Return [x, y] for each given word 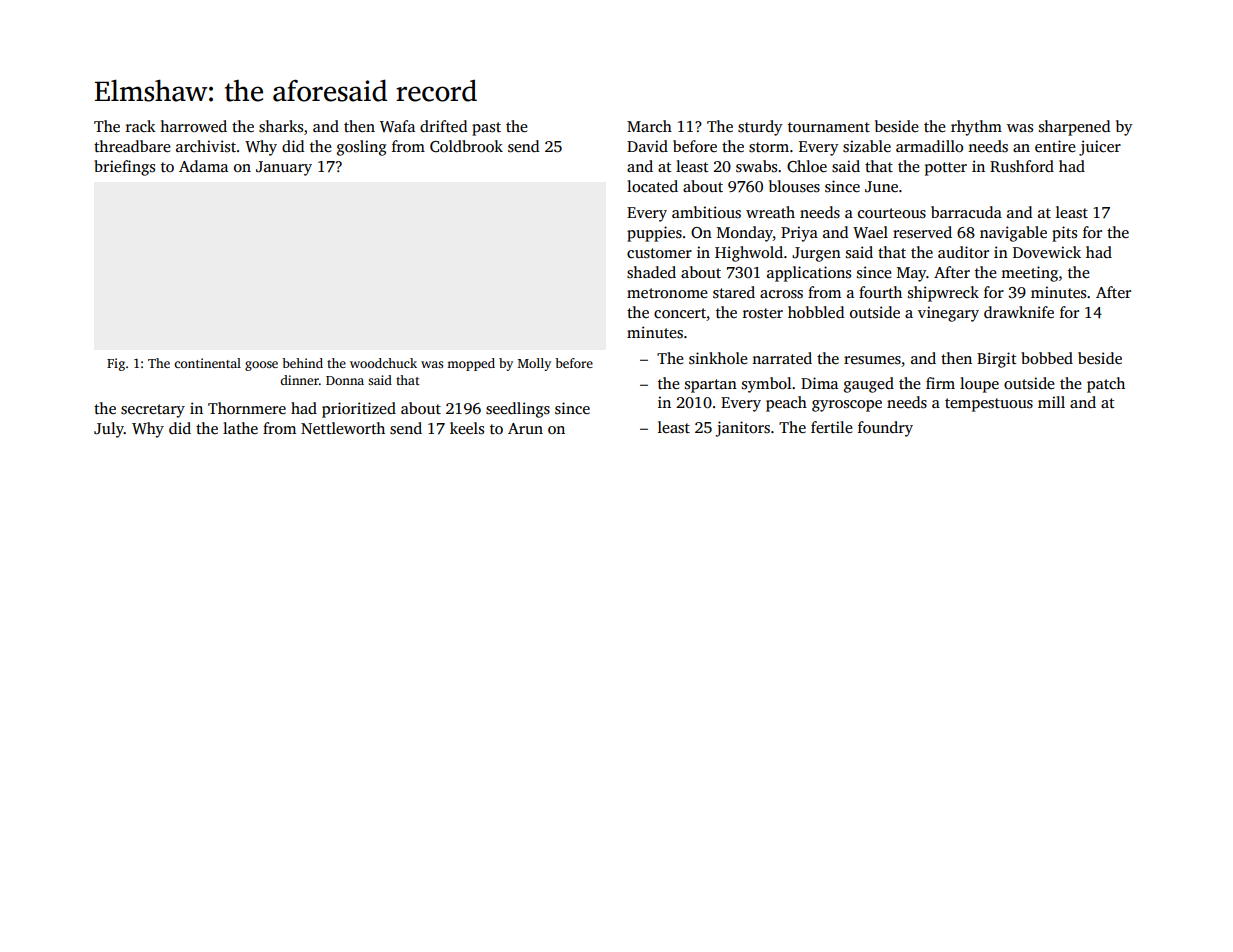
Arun [525, 428]
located [652, 186]
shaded [651, 272]
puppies [654, 234]
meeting [1029, 274]
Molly [534, 364]
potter [946, 169]
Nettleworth [343, 428]
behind [302, 363]
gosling [361, 148]
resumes [872, 360]
